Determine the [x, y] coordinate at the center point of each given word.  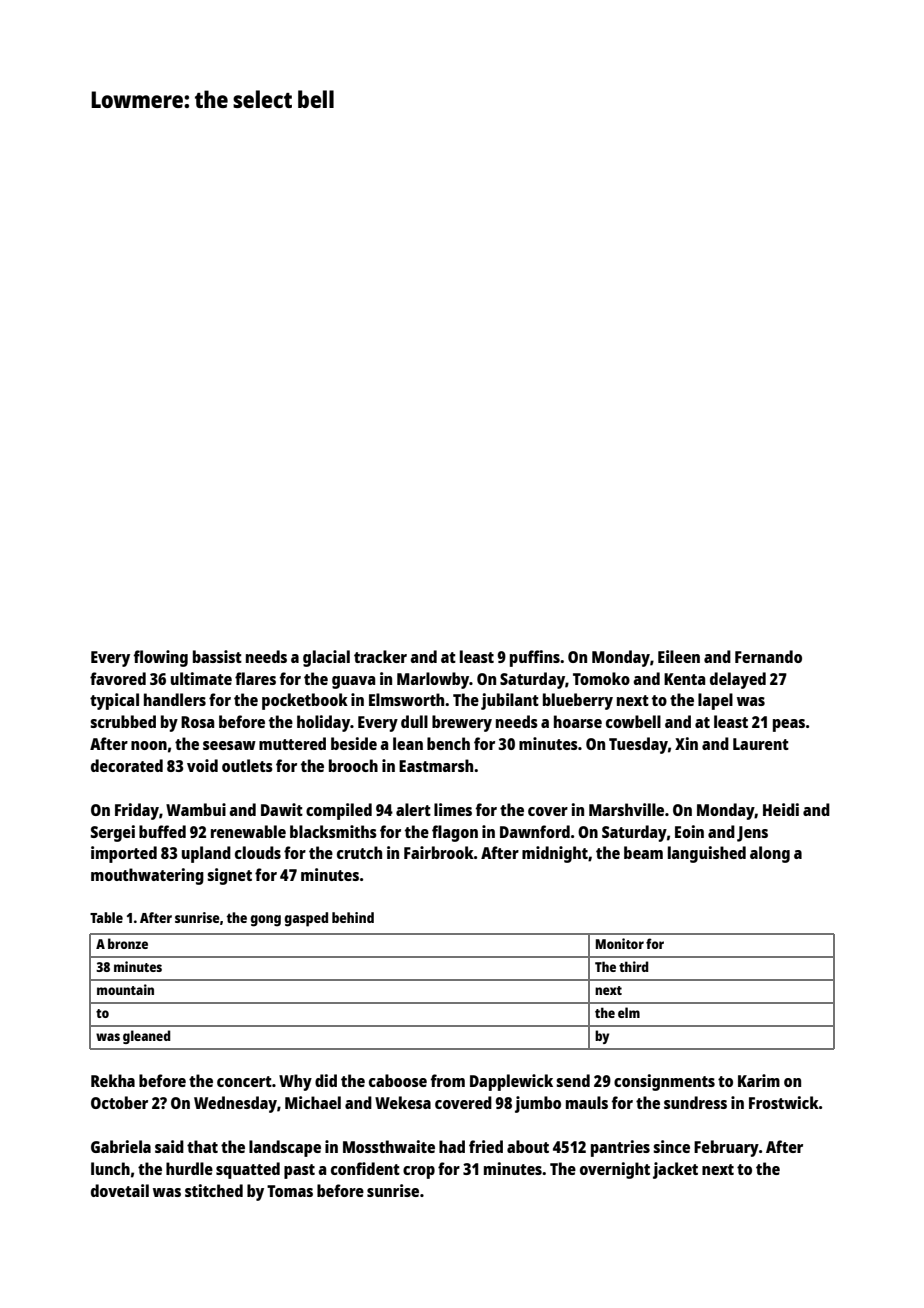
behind [353, 917]
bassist [217, 656]
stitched [214, 1190]
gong [265, 921]
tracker [380, 656]
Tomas [290, 1191]
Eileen [679, 656]
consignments [664, 1082]
